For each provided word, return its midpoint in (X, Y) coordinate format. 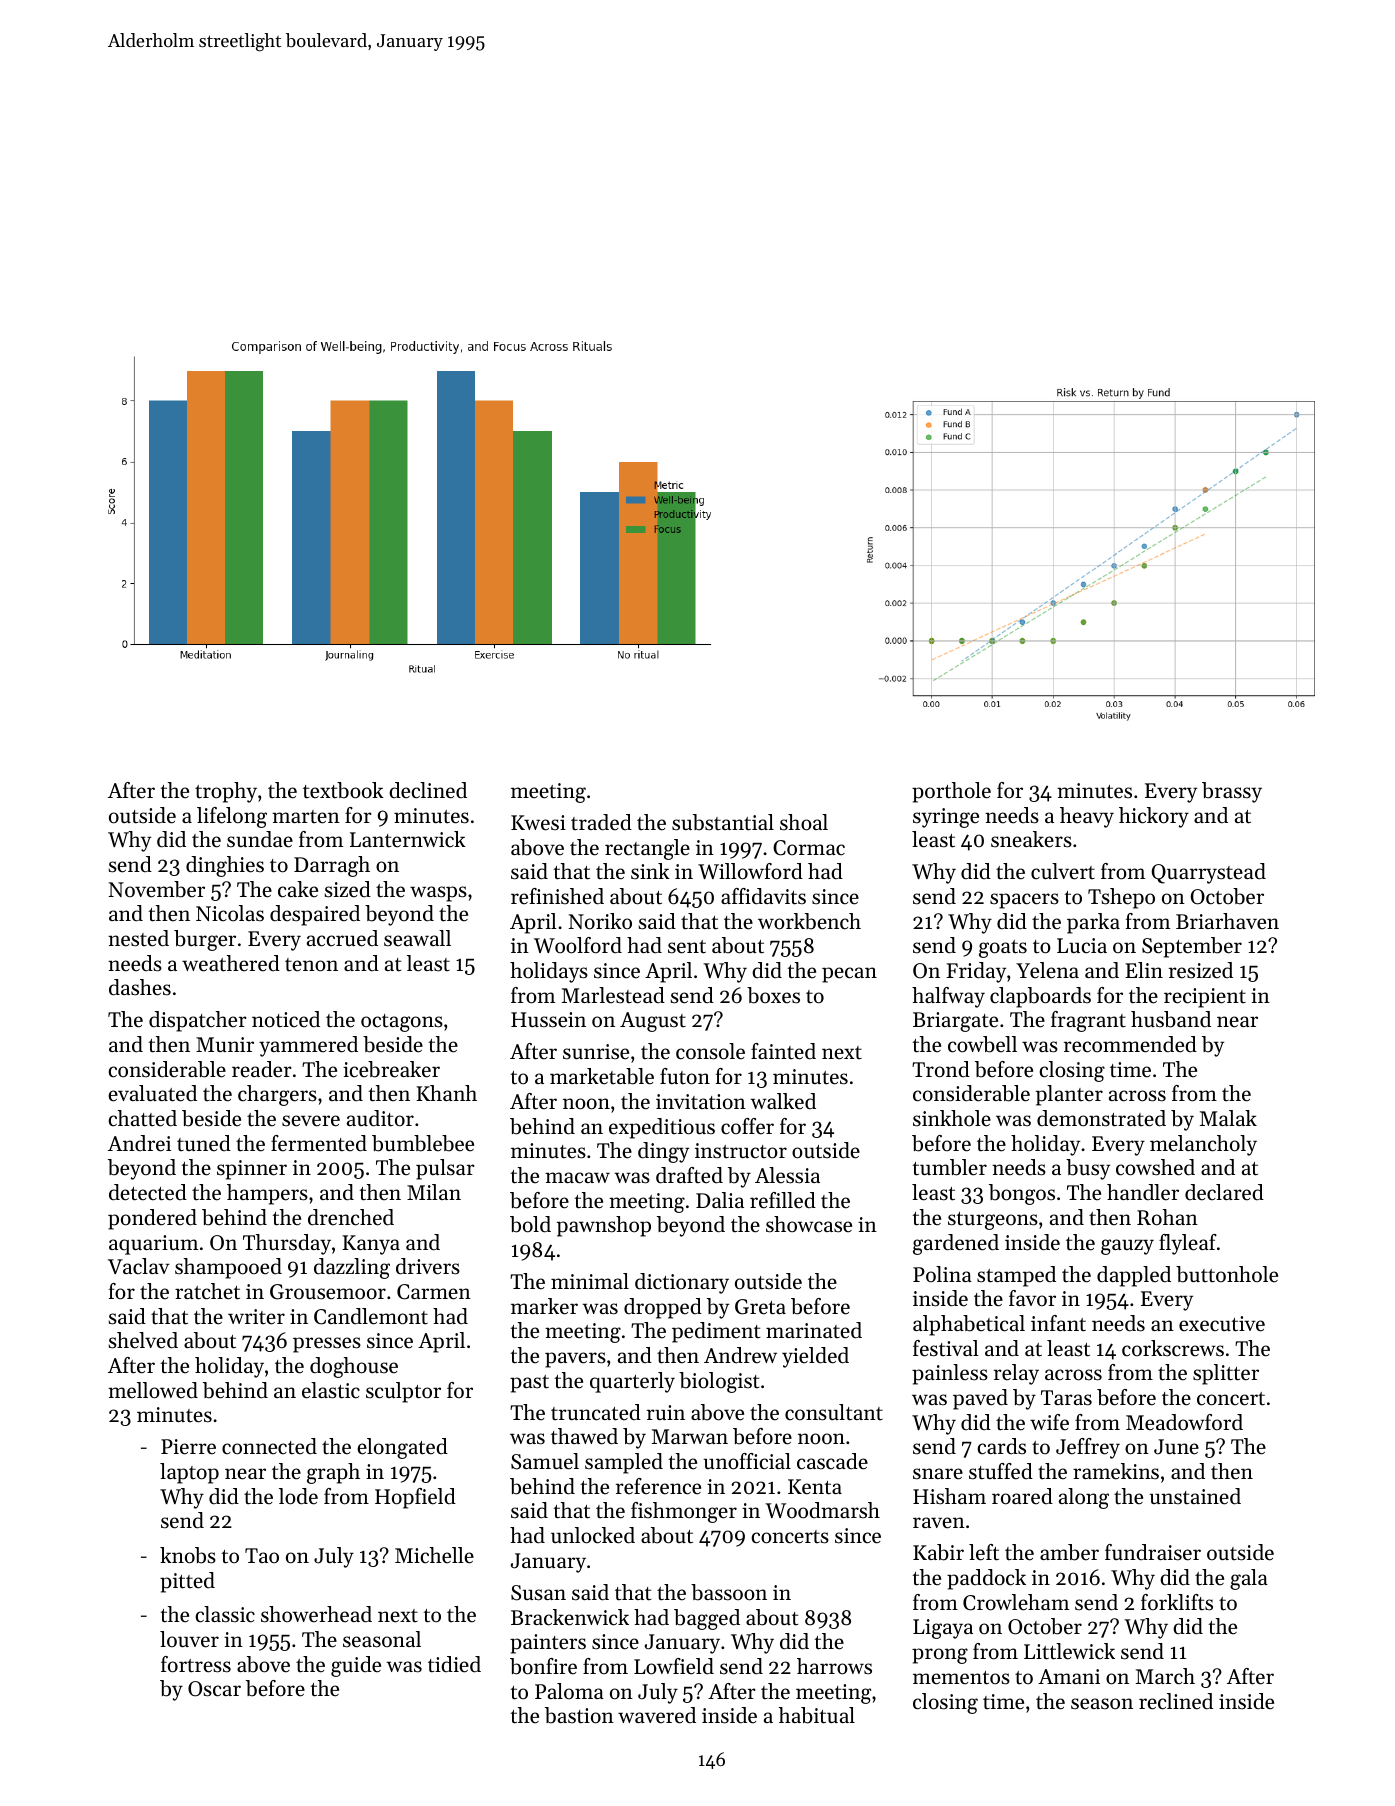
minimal (590, 1281)
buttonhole (1227, 1274)
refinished (557, 896)
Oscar (214, 1689)
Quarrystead (1208, 873)
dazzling (352, 1268)
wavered (657, 1715)
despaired (315, 915)
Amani (1069, 1676)
